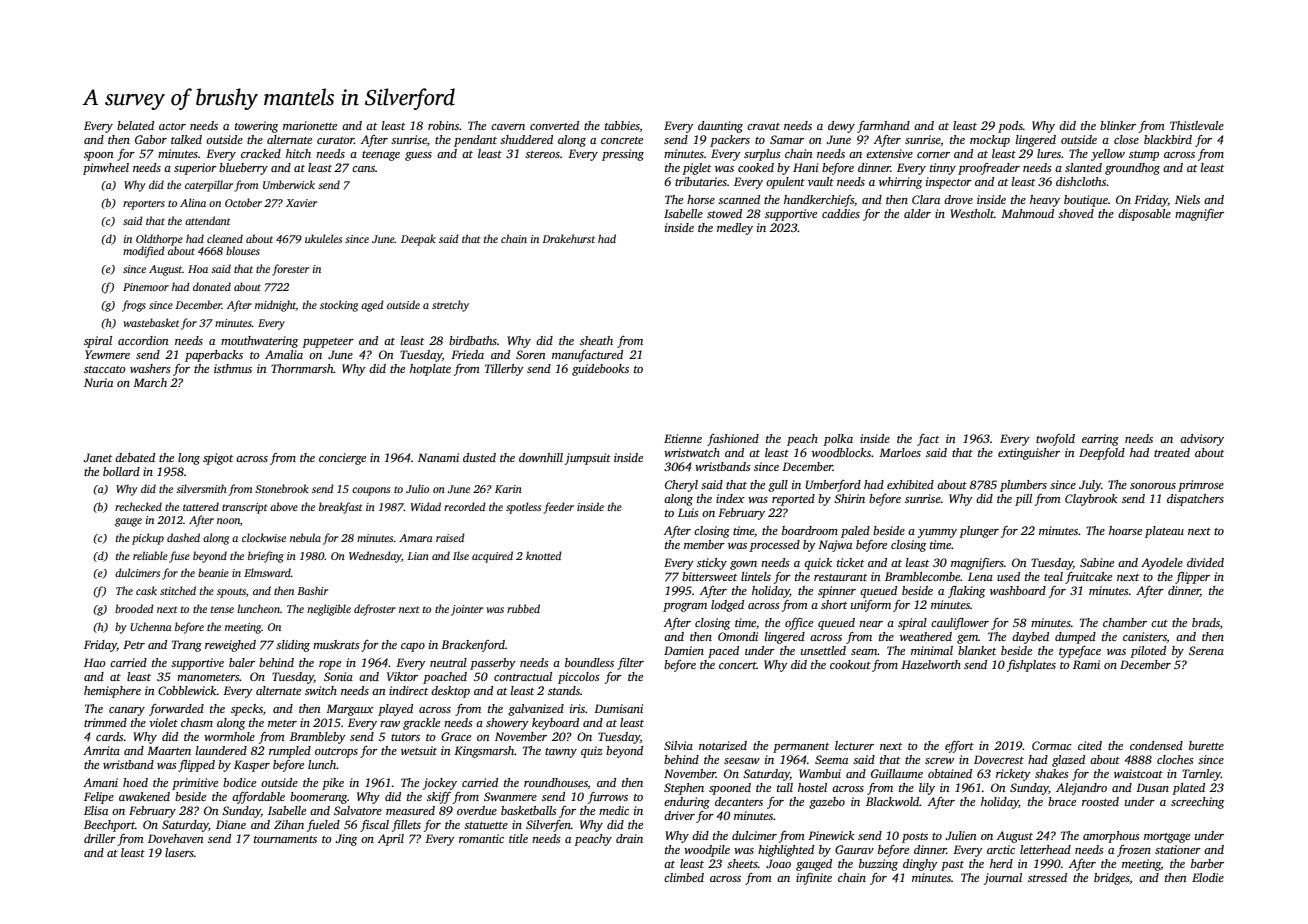 The height and width of the page is (924, 1308). Describe the element at coordinates (542, 154) in the page. I see `stereos` at that location.
